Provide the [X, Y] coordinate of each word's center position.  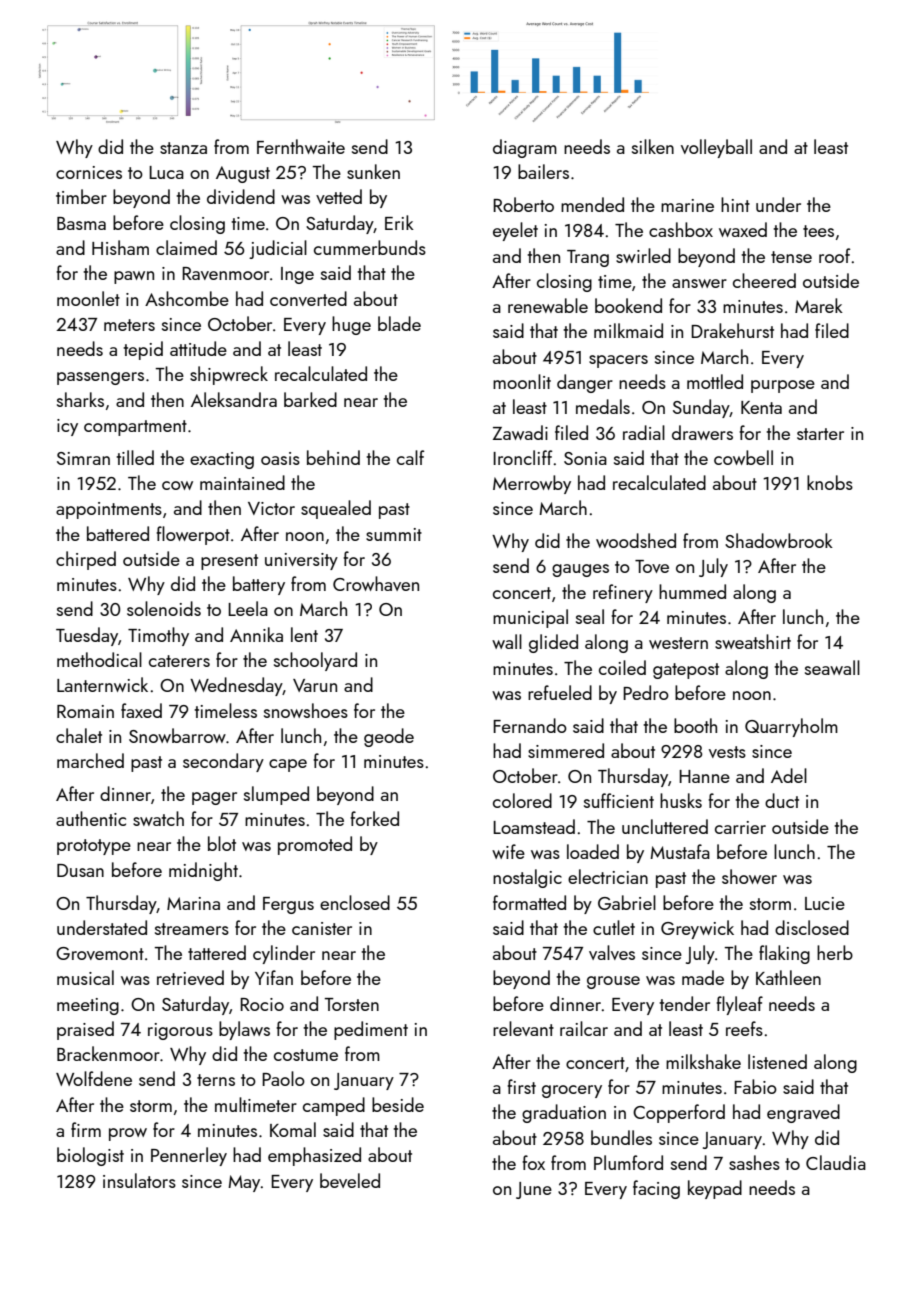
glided [553, 643]
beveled [350, 1180]
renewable [548, 305]
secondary [223, 762]
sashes [754, 1162]
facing [656, 1189]
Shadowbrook [779, 540]
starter [820, 434]
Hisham [120, 247]
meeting [88, 1006]
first [521, 1086]
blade [399, 323]
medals [603, 406]
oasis [280, 458]
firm [86, 1129]
